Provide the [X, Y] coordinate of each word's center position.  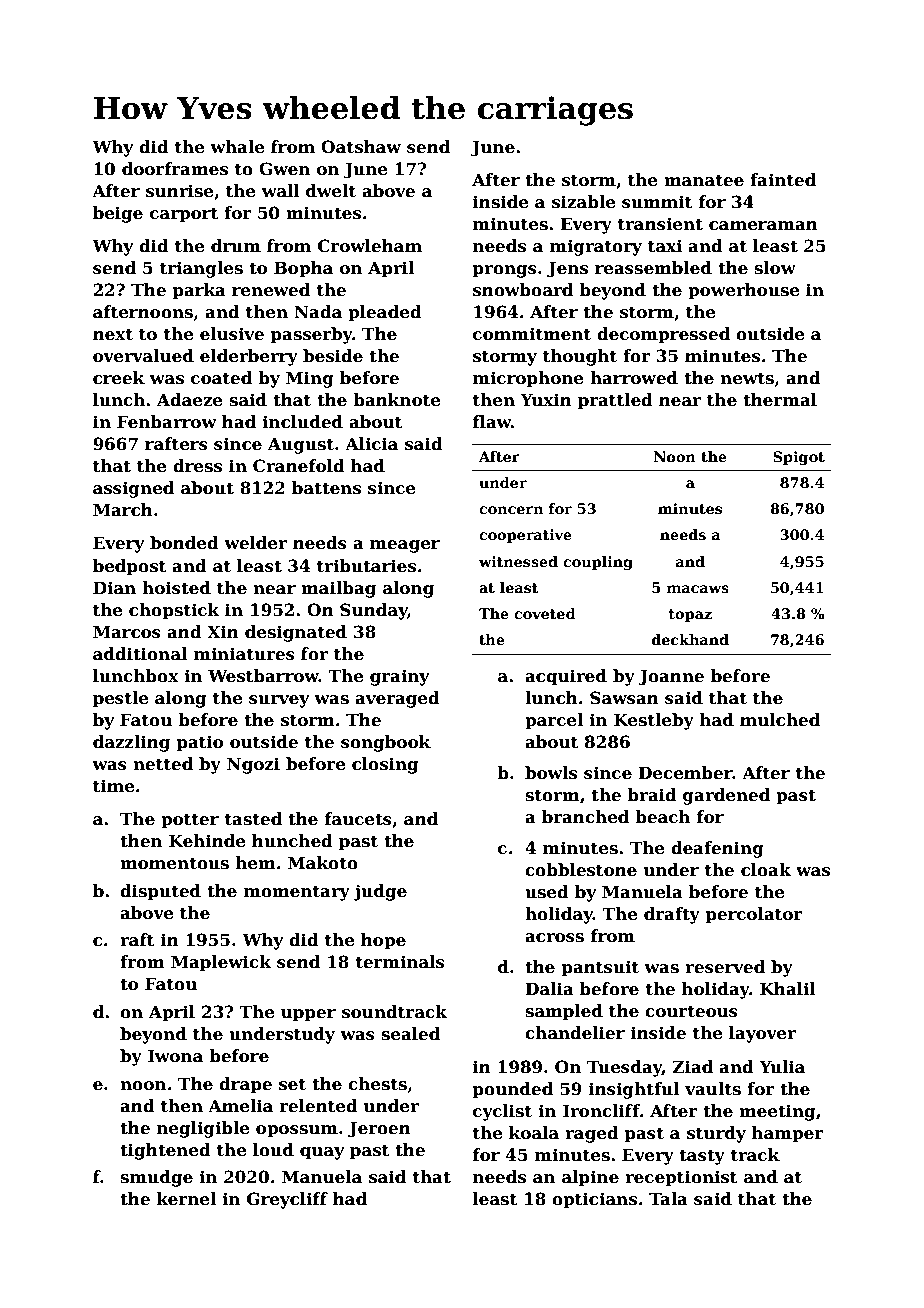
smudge [156, 1178]
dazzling [131, 743]
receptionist [681, 1178]
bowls [551, 773]
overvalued [143, 356]
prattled [615, 401]
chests [377, 1084]
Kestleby [654, 721]
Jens [567, 269]
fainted [783, 180]
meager [405, 546]
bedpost [130, 567]
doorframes [175, 169]
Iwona [175, 1056]
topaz [690, 615]
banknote [396, 400]
